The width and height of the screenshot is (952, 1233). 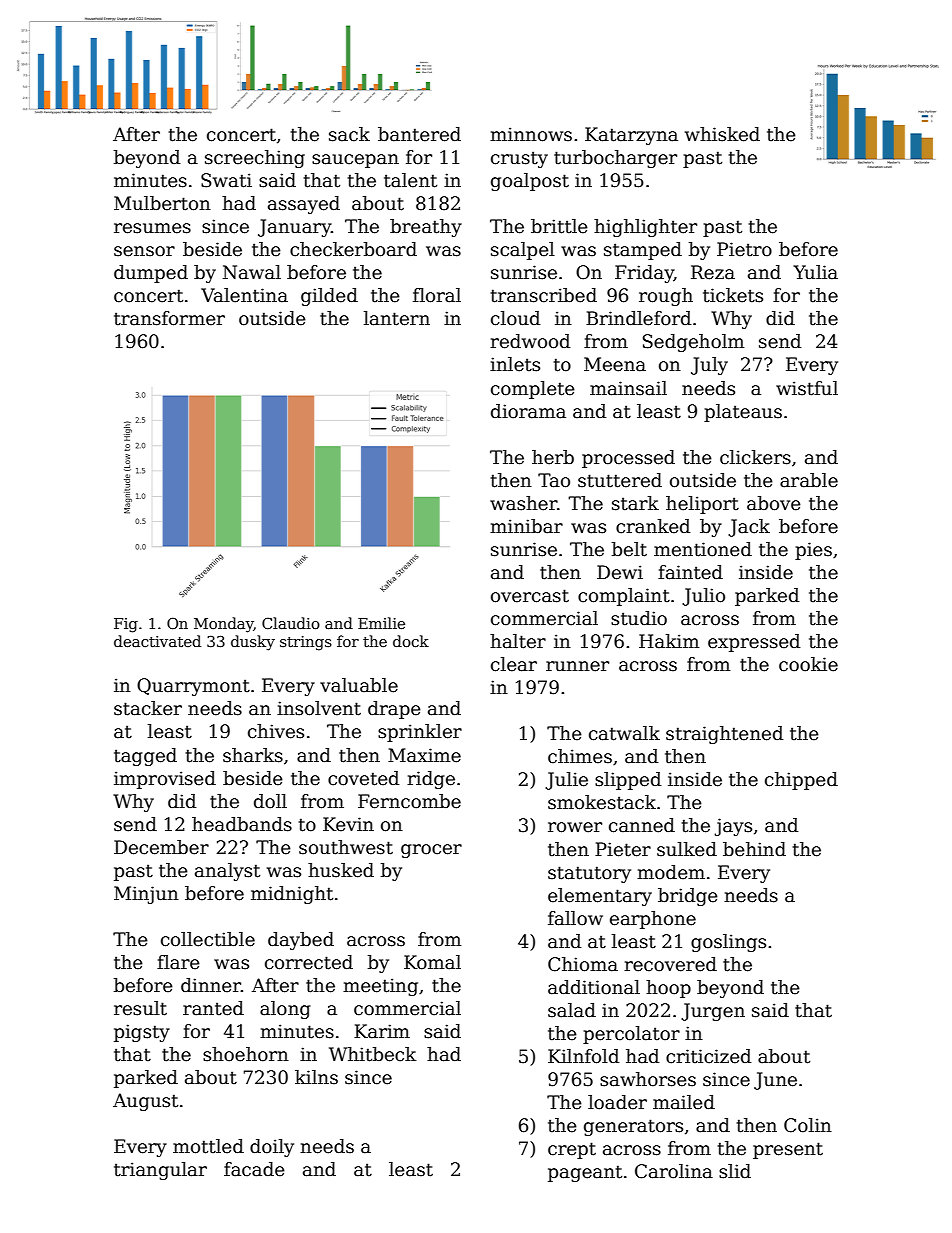 What do you see at coordinates (227, 872) in the screenshot?
I see `analyst` at bounding box center [227, 872].
